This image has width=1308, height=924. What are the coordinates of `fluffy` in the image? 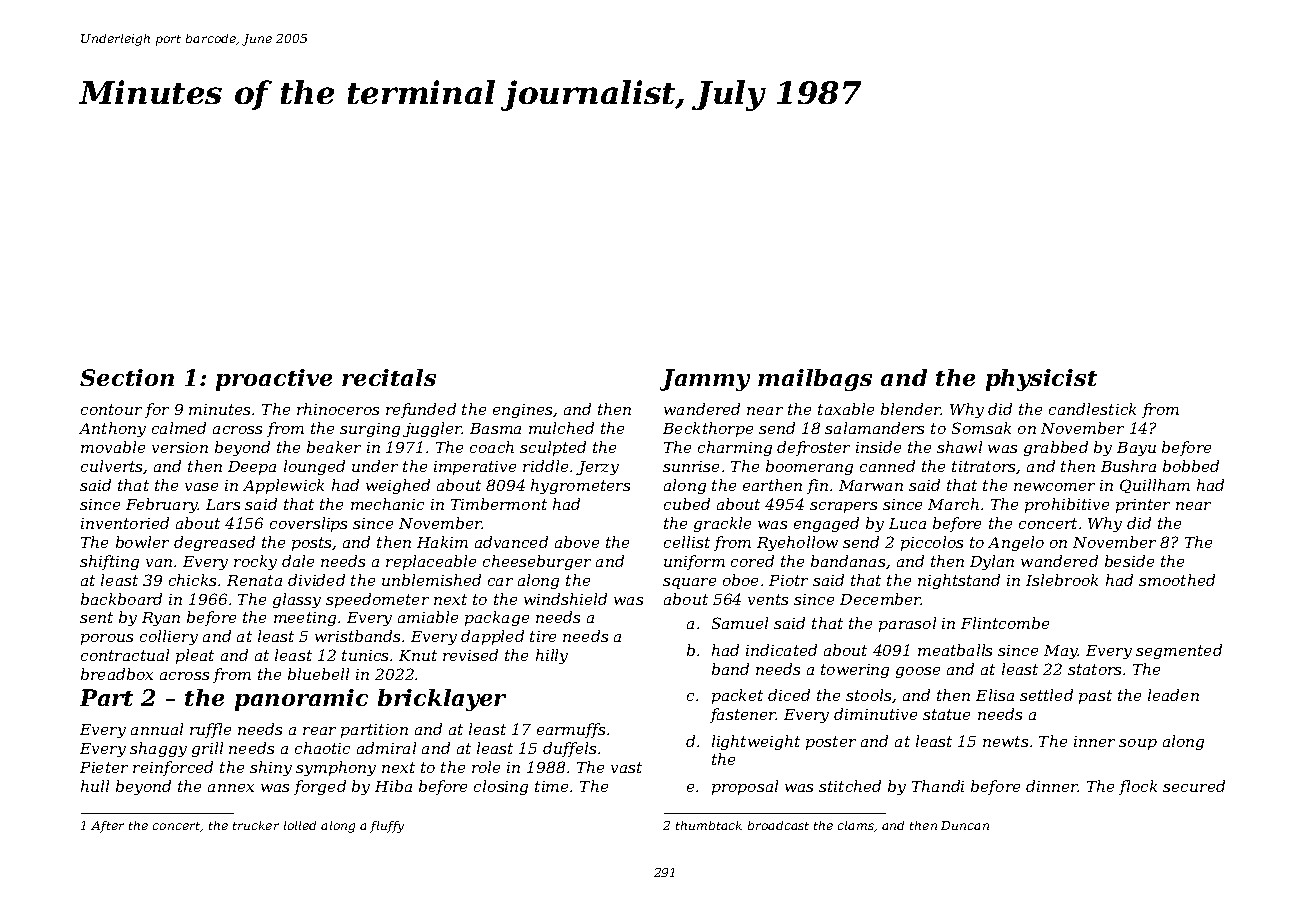 It's located at (387, 827).
